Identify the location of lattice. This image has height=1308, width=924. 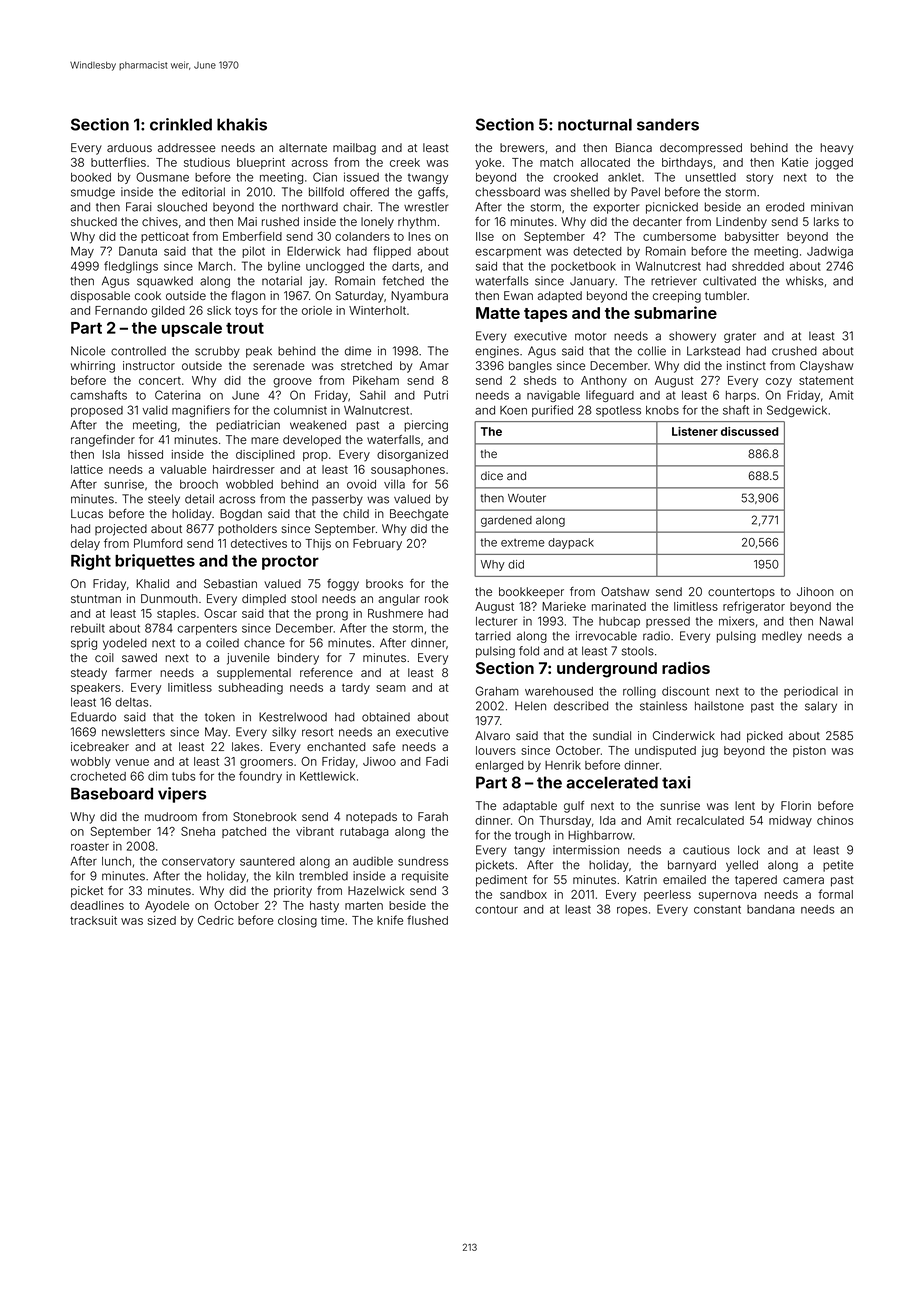
(87, 469).
